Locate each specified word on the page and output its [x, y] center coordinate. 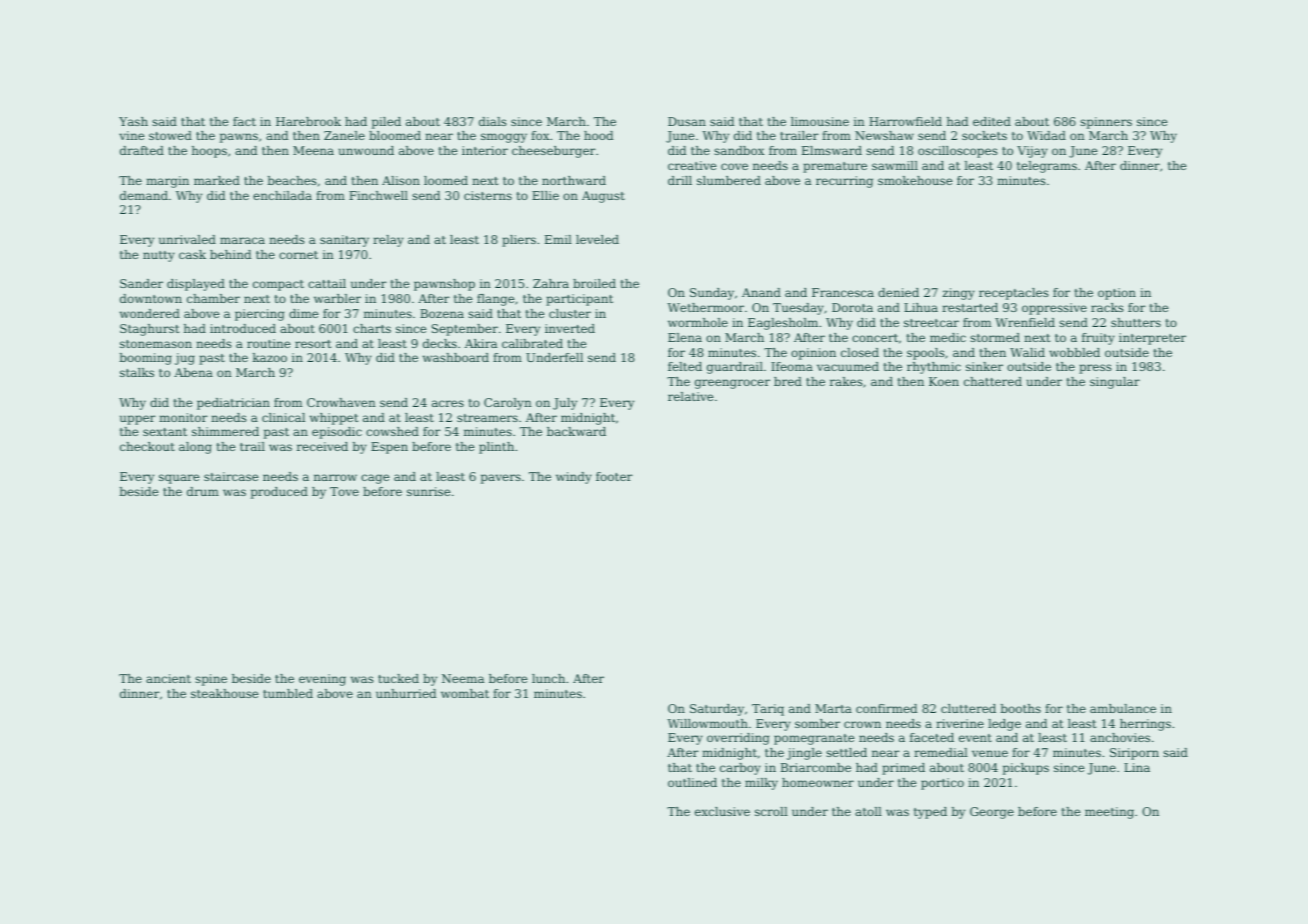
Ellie [545, 195]
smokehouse [915, 180]
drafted [142, 150]
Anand [761, 292]
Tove [344, 491]
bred [788, 381]
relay [388, 241]
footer [614, 476]
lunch [548, 678]
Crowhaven [341, 402]
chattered [993, 381]
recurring [844, 182]
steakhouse [224, 693]
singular [1115, 383]
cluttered [968, 708]
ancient [168, 678]
